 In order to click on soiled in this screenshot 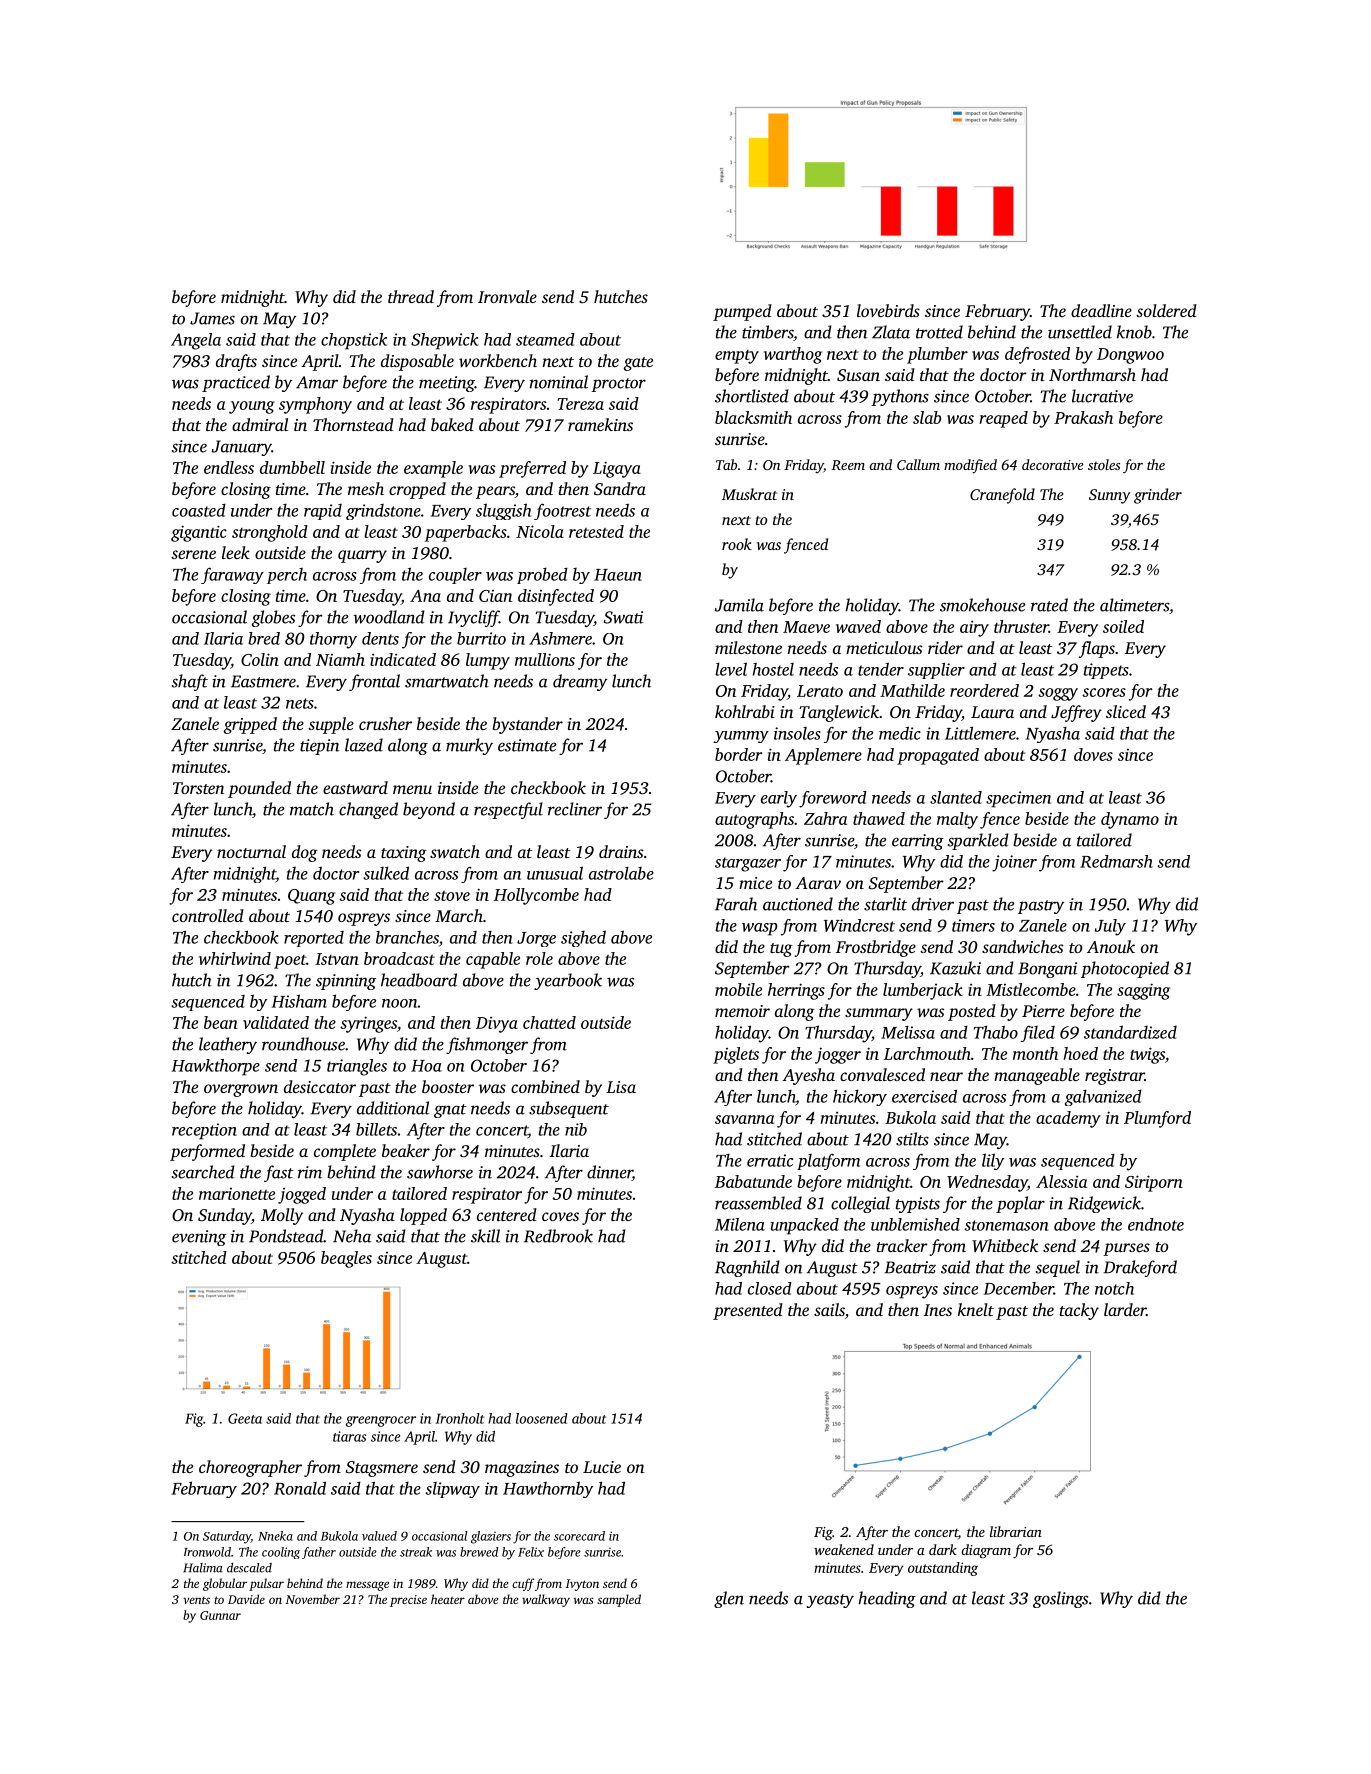, I will do `click(1123, 626)`.
